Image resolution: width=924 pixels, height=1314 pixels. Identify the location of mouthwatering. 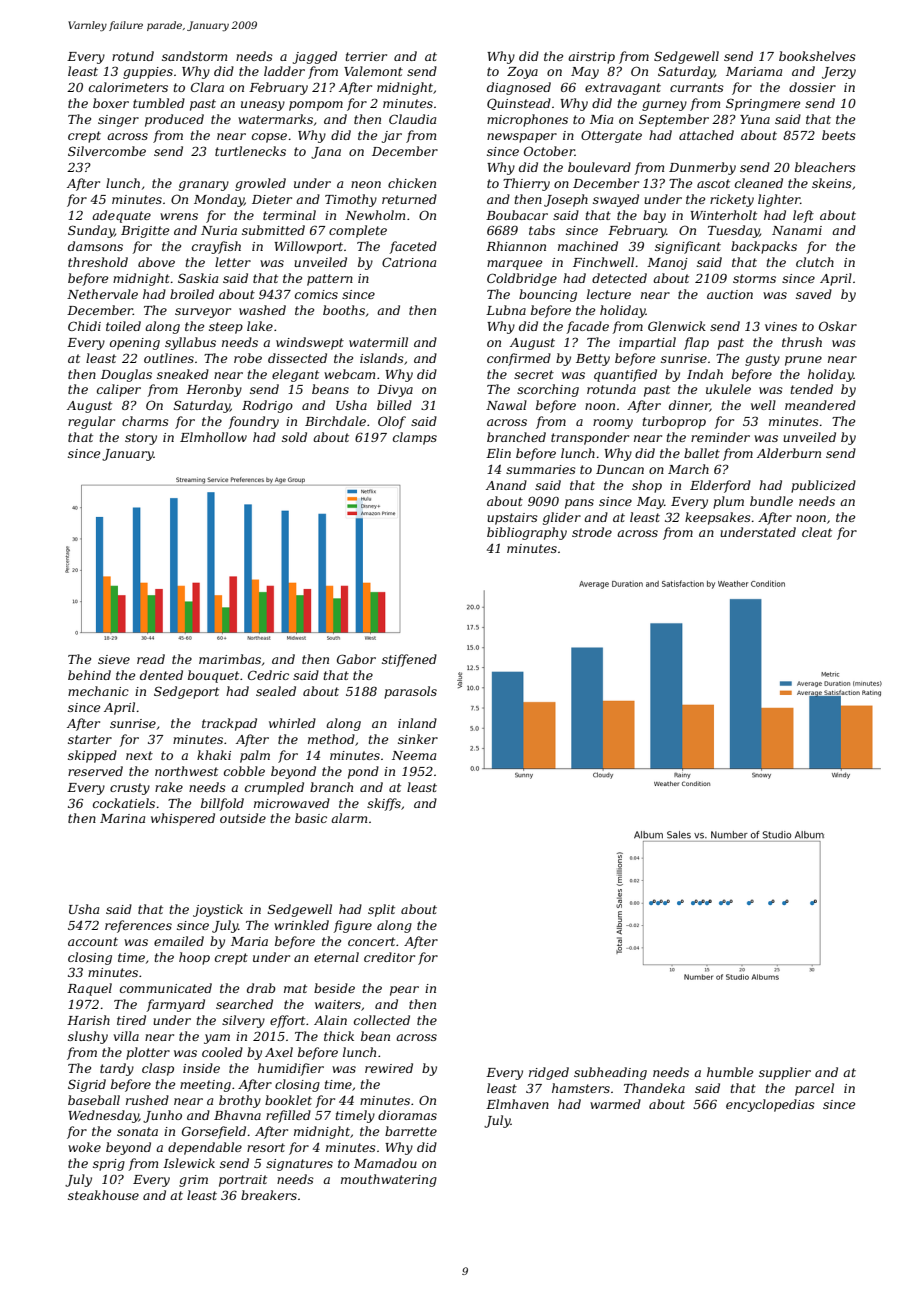
(389, 1180).
